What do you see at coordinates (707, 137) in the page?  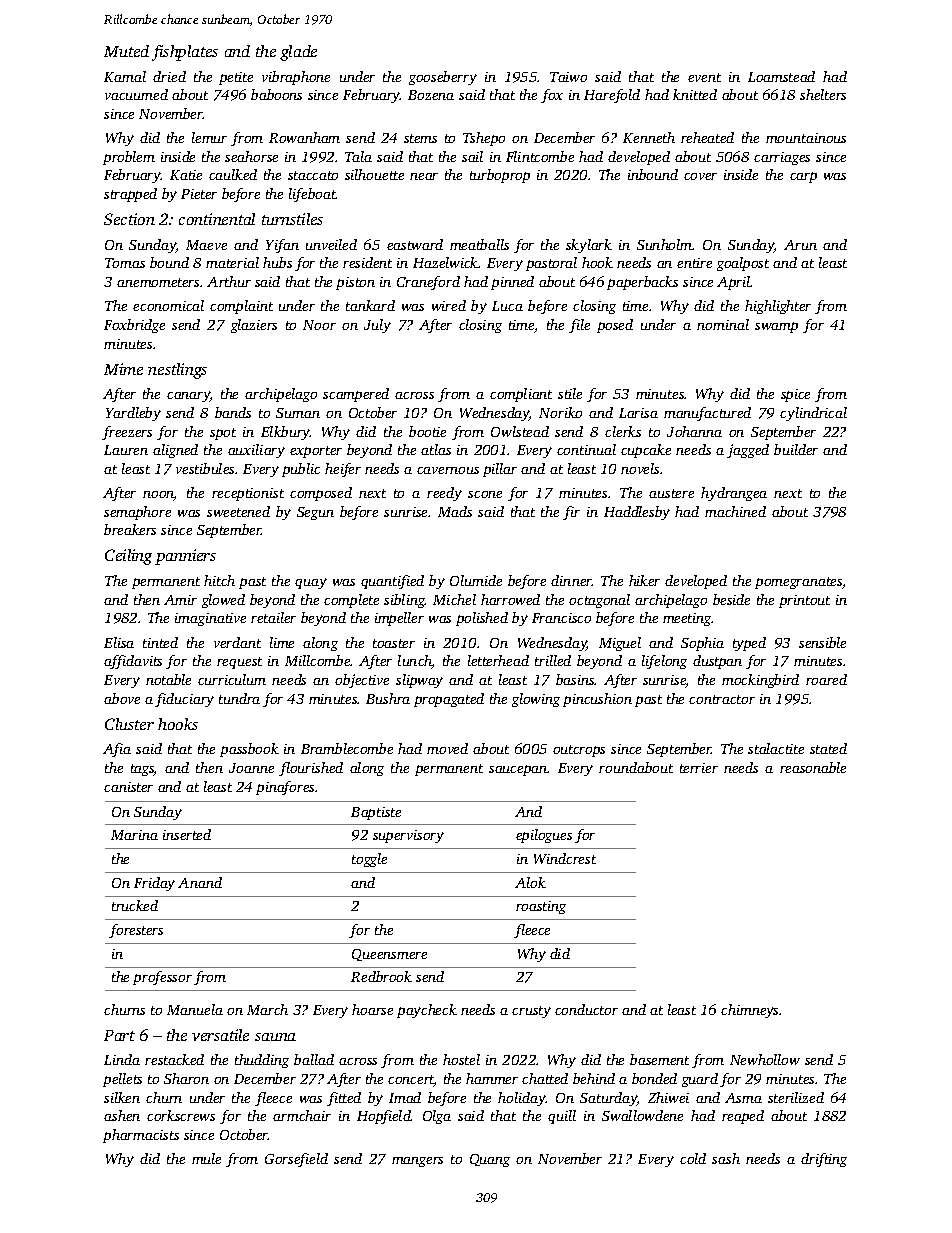 I see `reheated` at bounding box center [707, 137].
